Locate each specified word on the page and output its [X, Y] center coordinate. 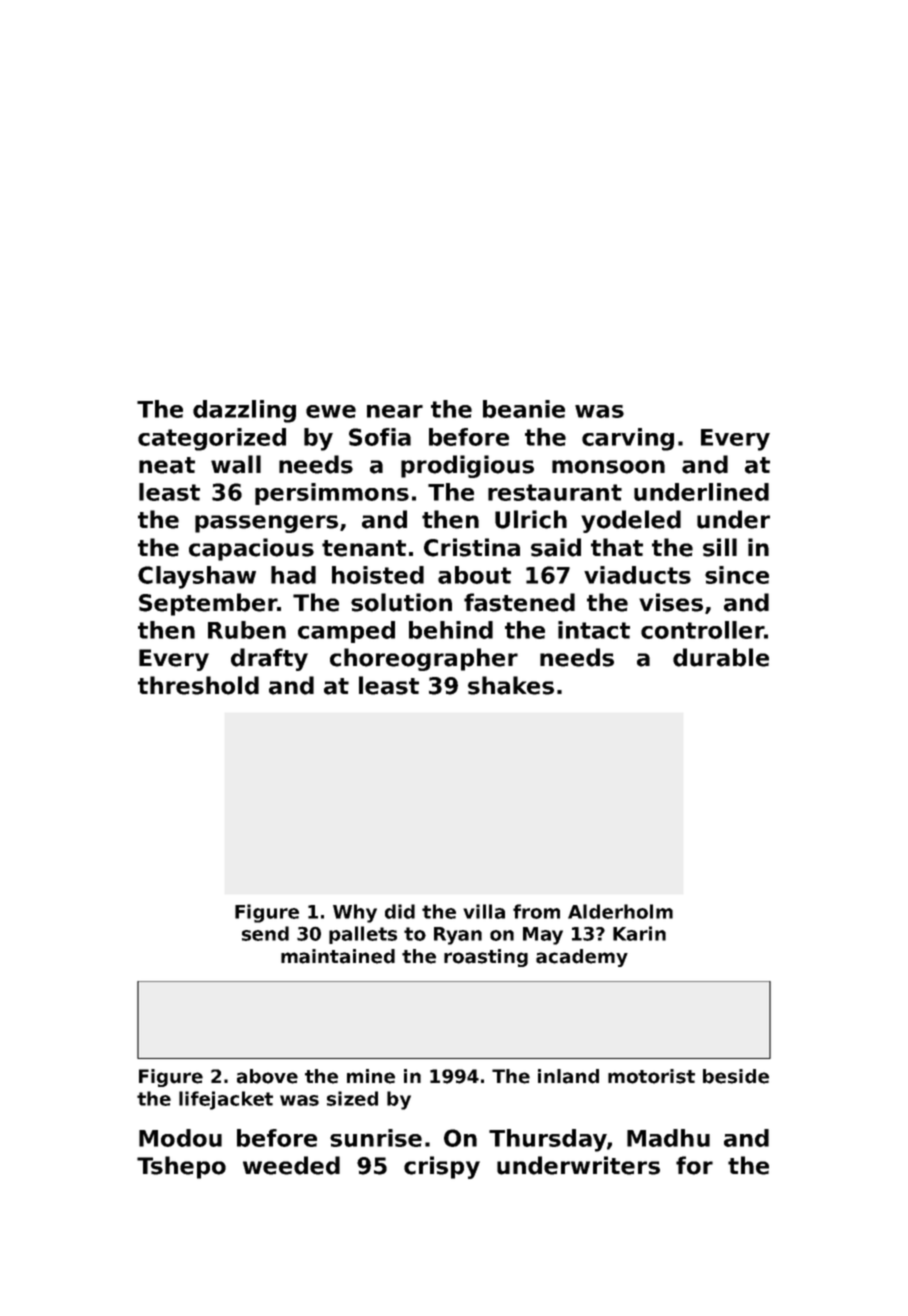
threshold [198, 685]
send [265, 933]
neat [167, 465]
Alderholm [620, 911]
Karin [639, 933]
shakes [511, 685]
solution [401, 602]
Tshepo [181, 1167]
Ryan [458, 936]
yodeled [631, 521]
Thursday [548, 1140]
